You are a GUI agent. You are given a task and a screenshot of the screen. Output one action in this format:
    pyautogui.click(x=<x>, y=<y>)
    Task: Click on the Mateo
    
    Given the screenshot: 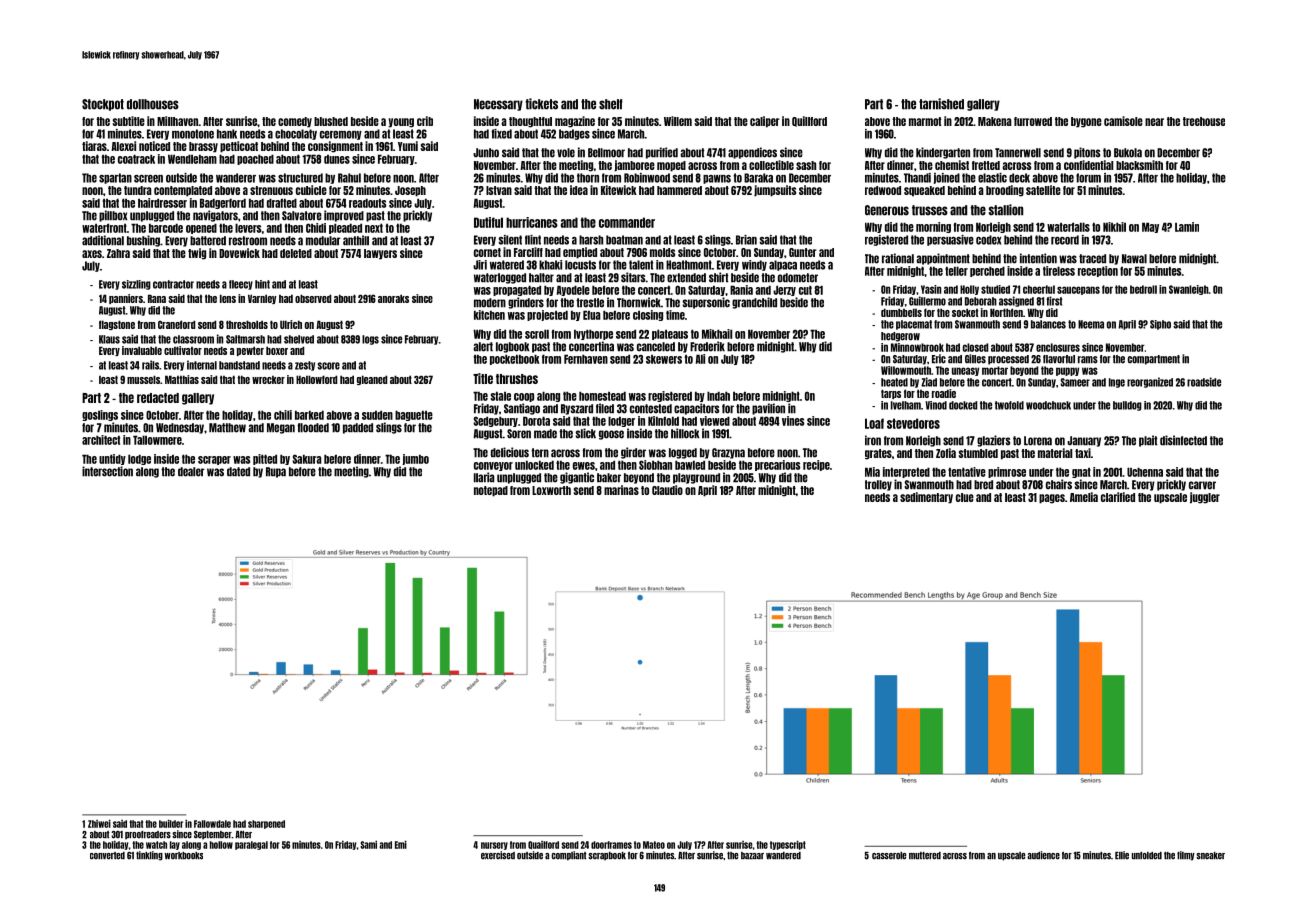 What is the action you would take?
    pyautogui.click(x=654, y=845)
